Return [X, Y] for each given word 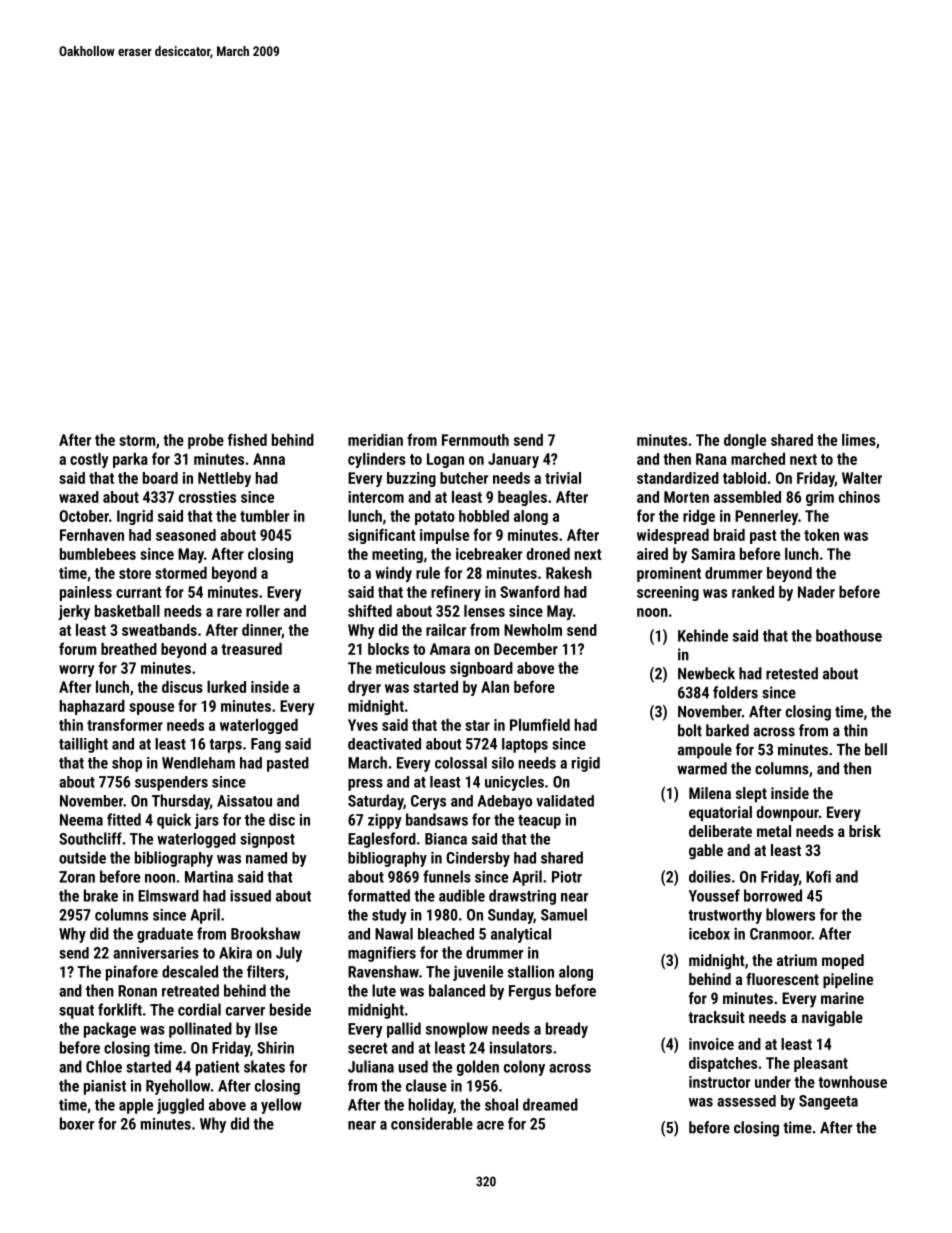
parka [130, 460]
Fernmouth [475, 440]
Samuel [564, 914]
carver [245, 1011]
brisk [865, 831]
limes [859, 440]
